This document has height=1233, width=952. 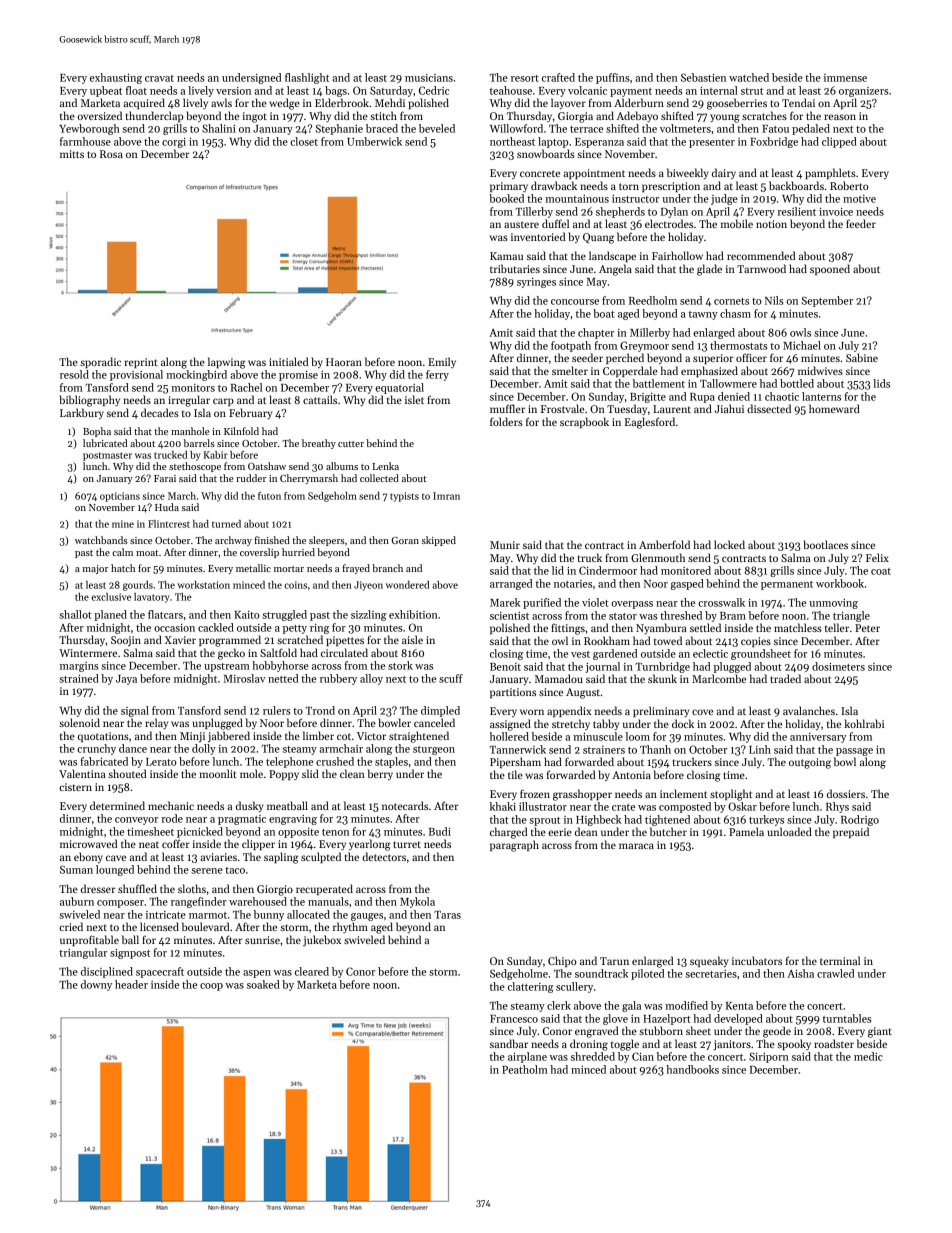 I want to click on outgoing, so click(x=810, y=763).
